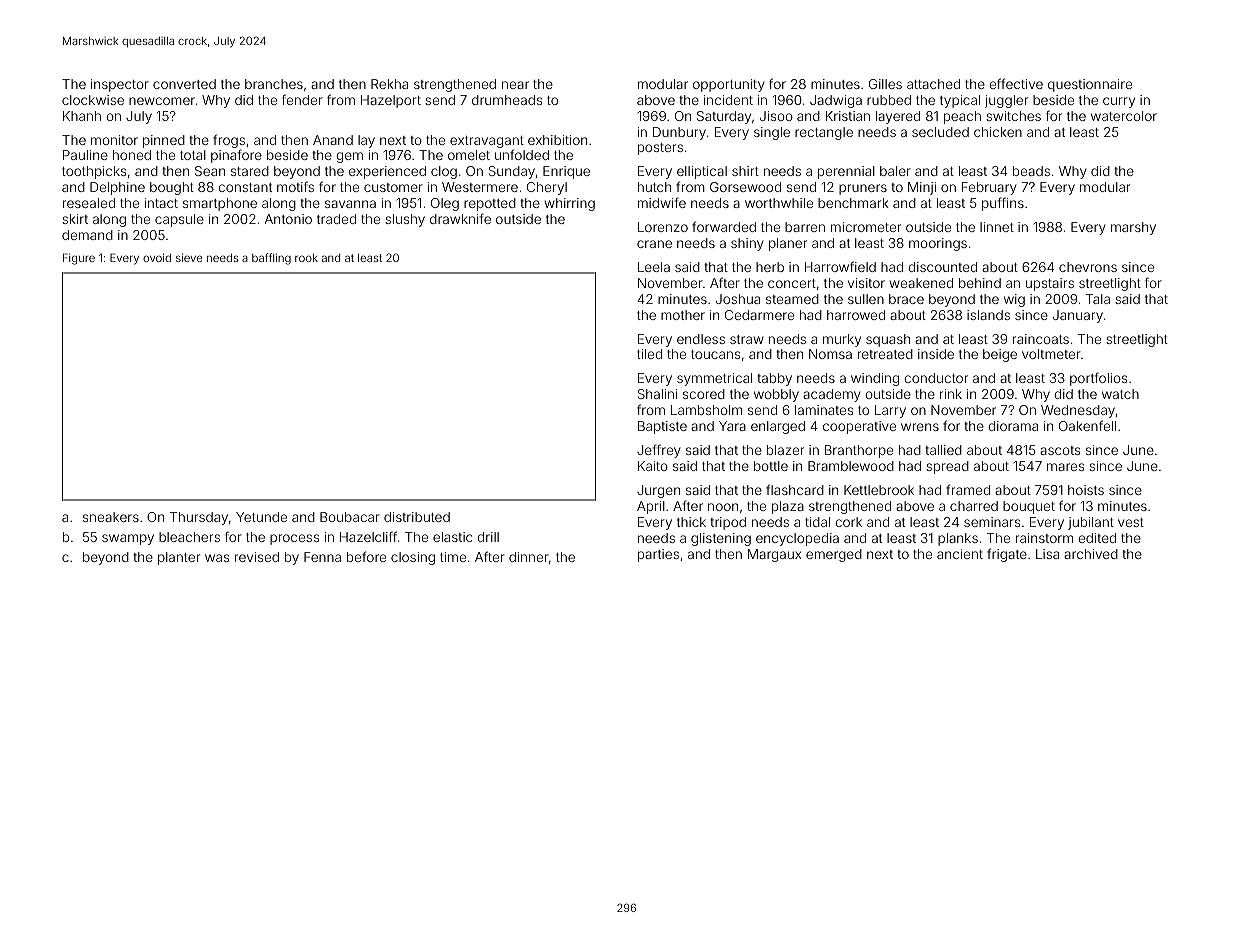 This document has height=952, width=1233. What do you see at coordinates (649, 354) in the document?
I see `tiled` at bounding box center [649, 354].
